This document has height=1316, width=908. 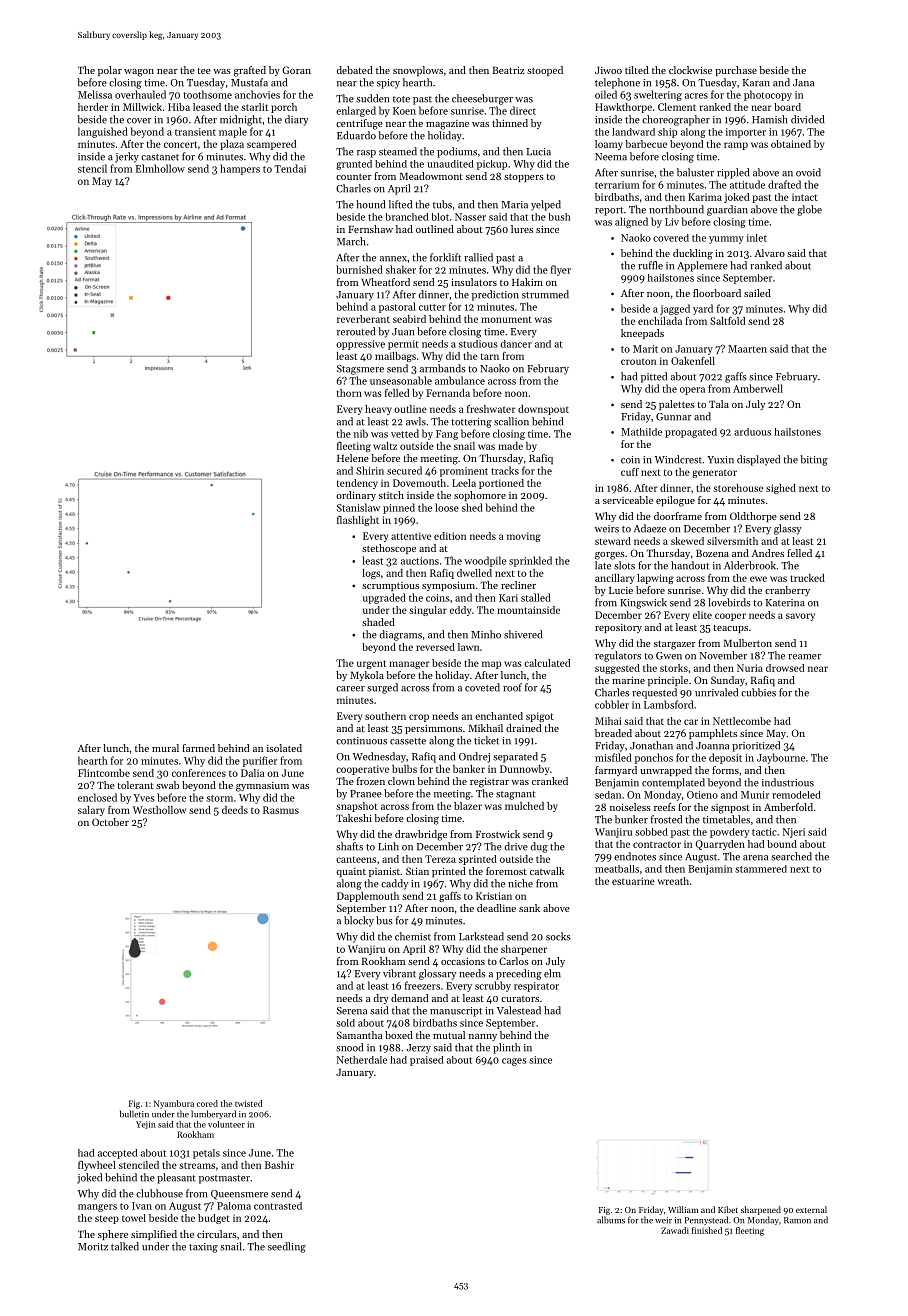 What do you see at coordinates (675, 1230) in the document?
I see `Zawadi` at bounding box center [675, 1230].
